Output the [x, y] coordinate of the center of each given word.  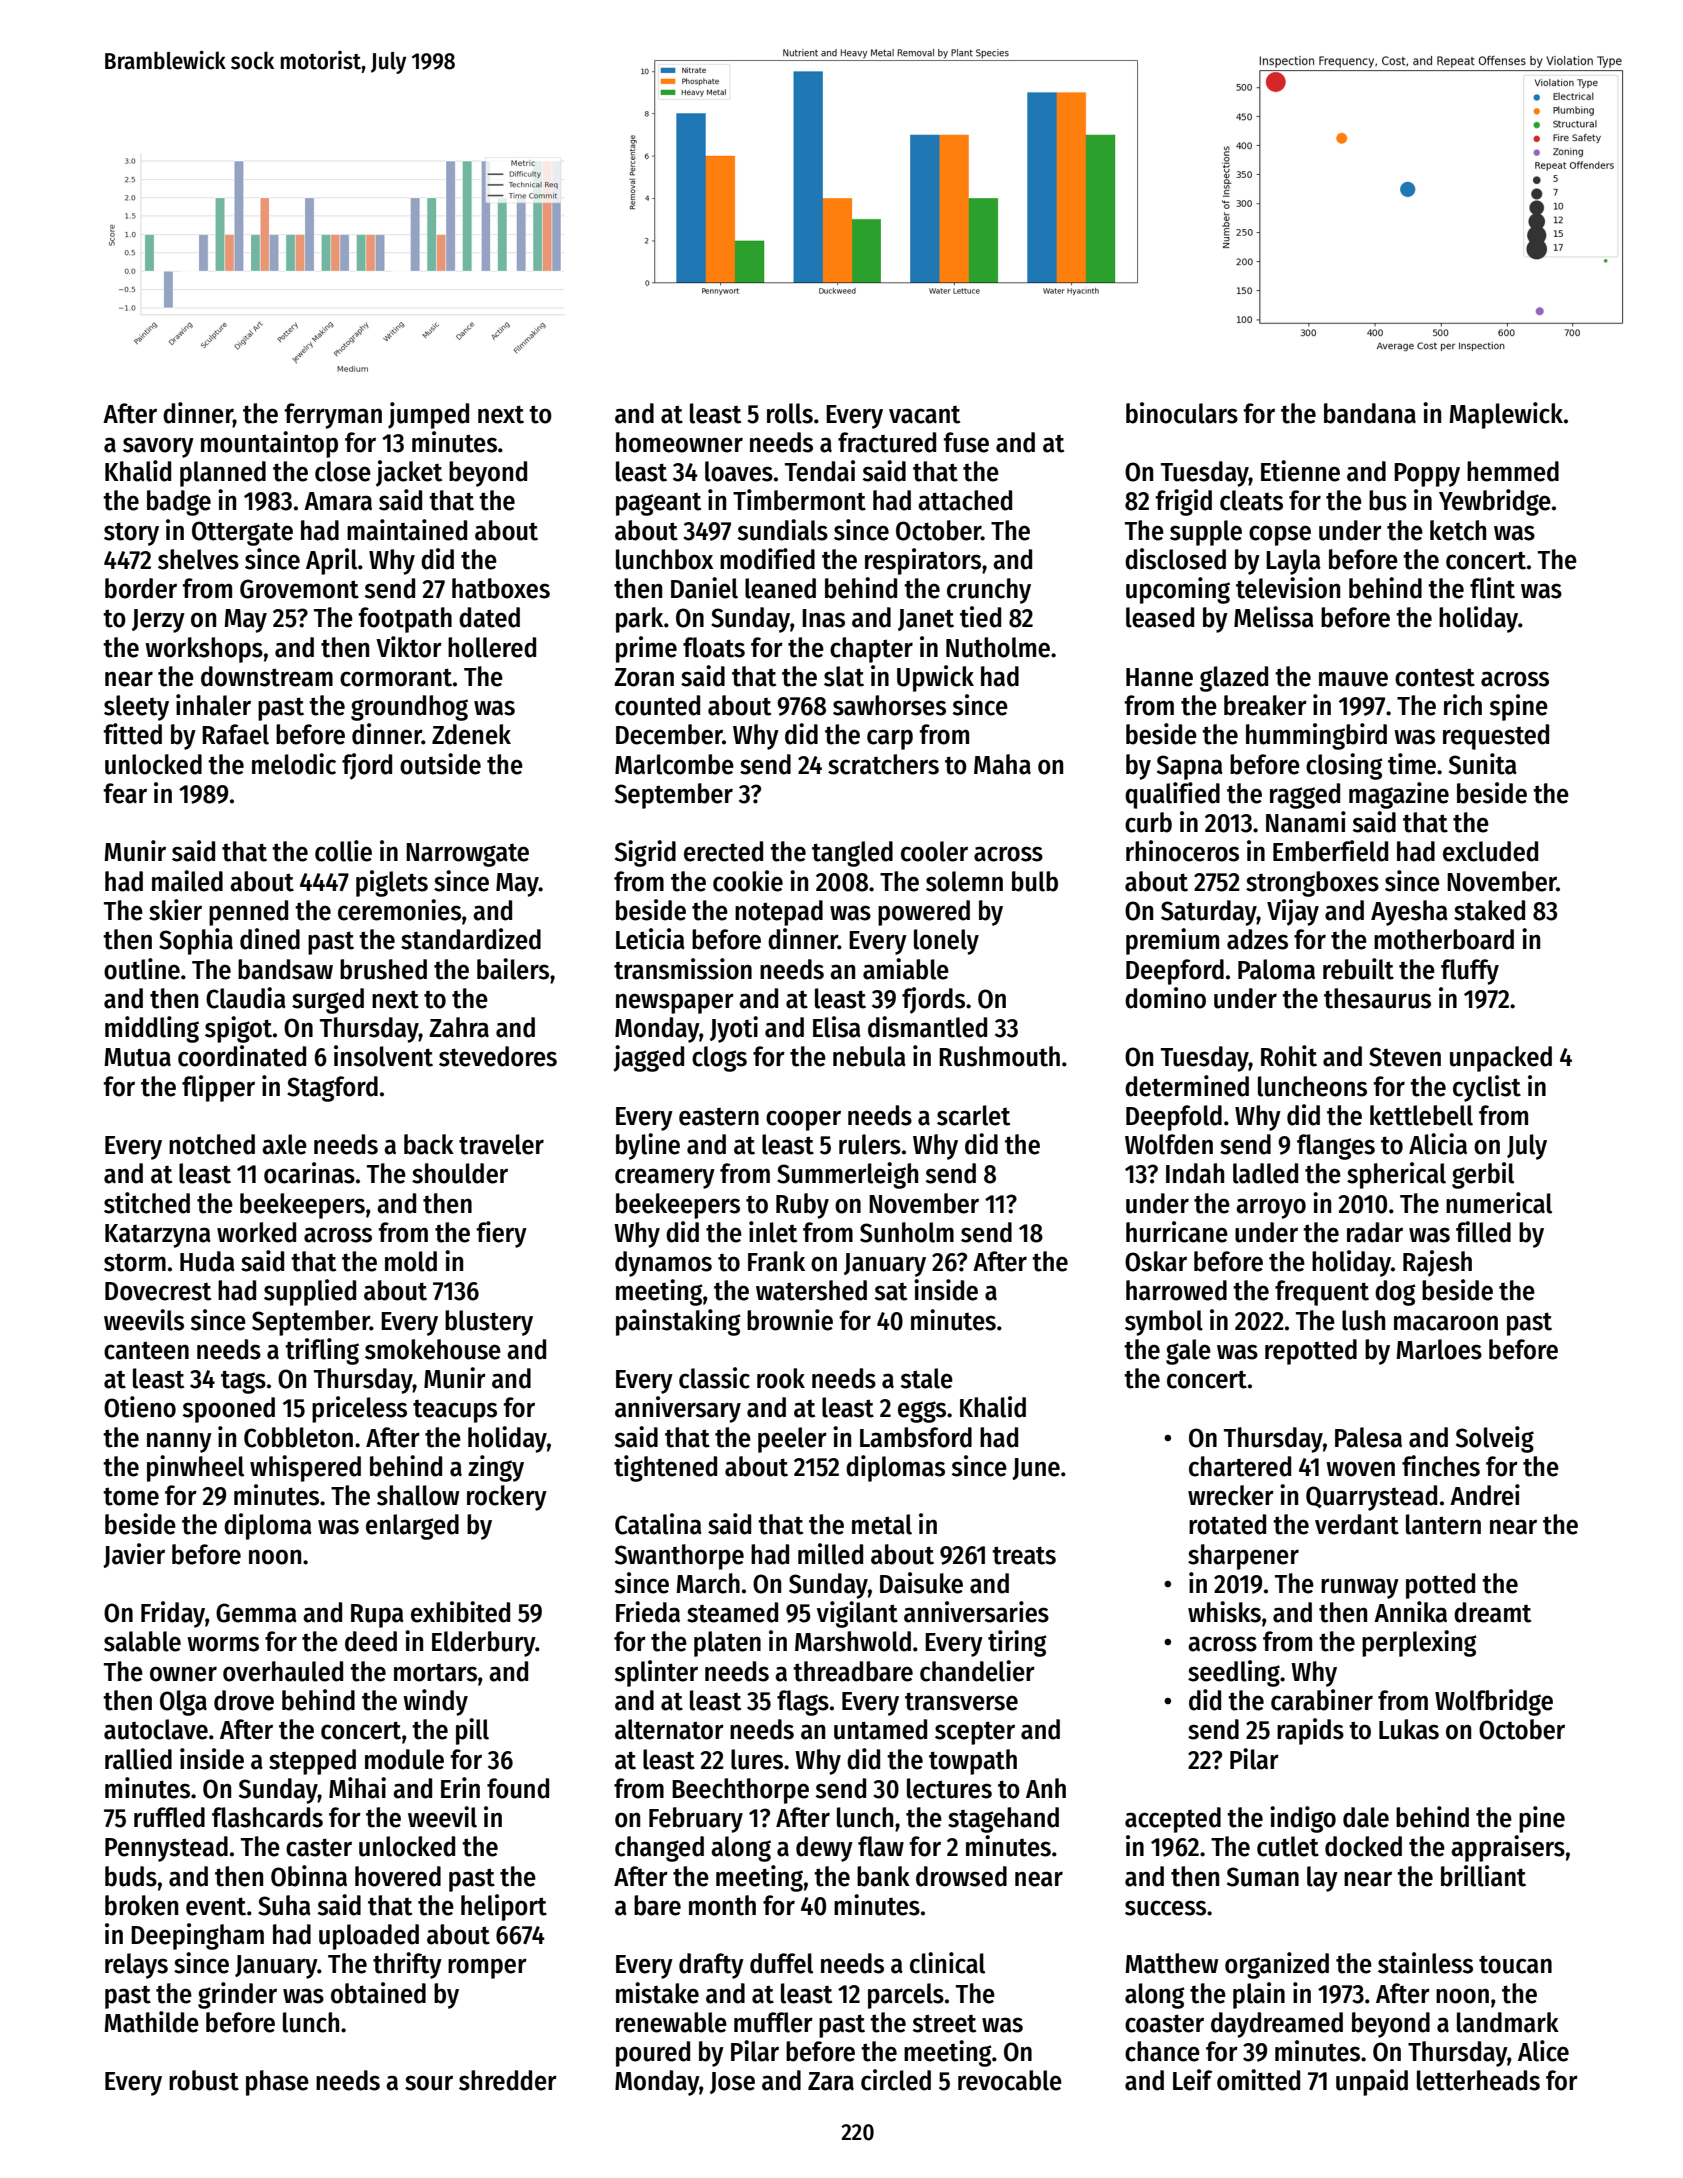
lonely [946, 942]
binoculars [1182, 413]
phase [277, 2083]
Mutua [137, 1057]
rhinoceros [1182, 851]
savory [158, 447]
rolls [790, 413]
